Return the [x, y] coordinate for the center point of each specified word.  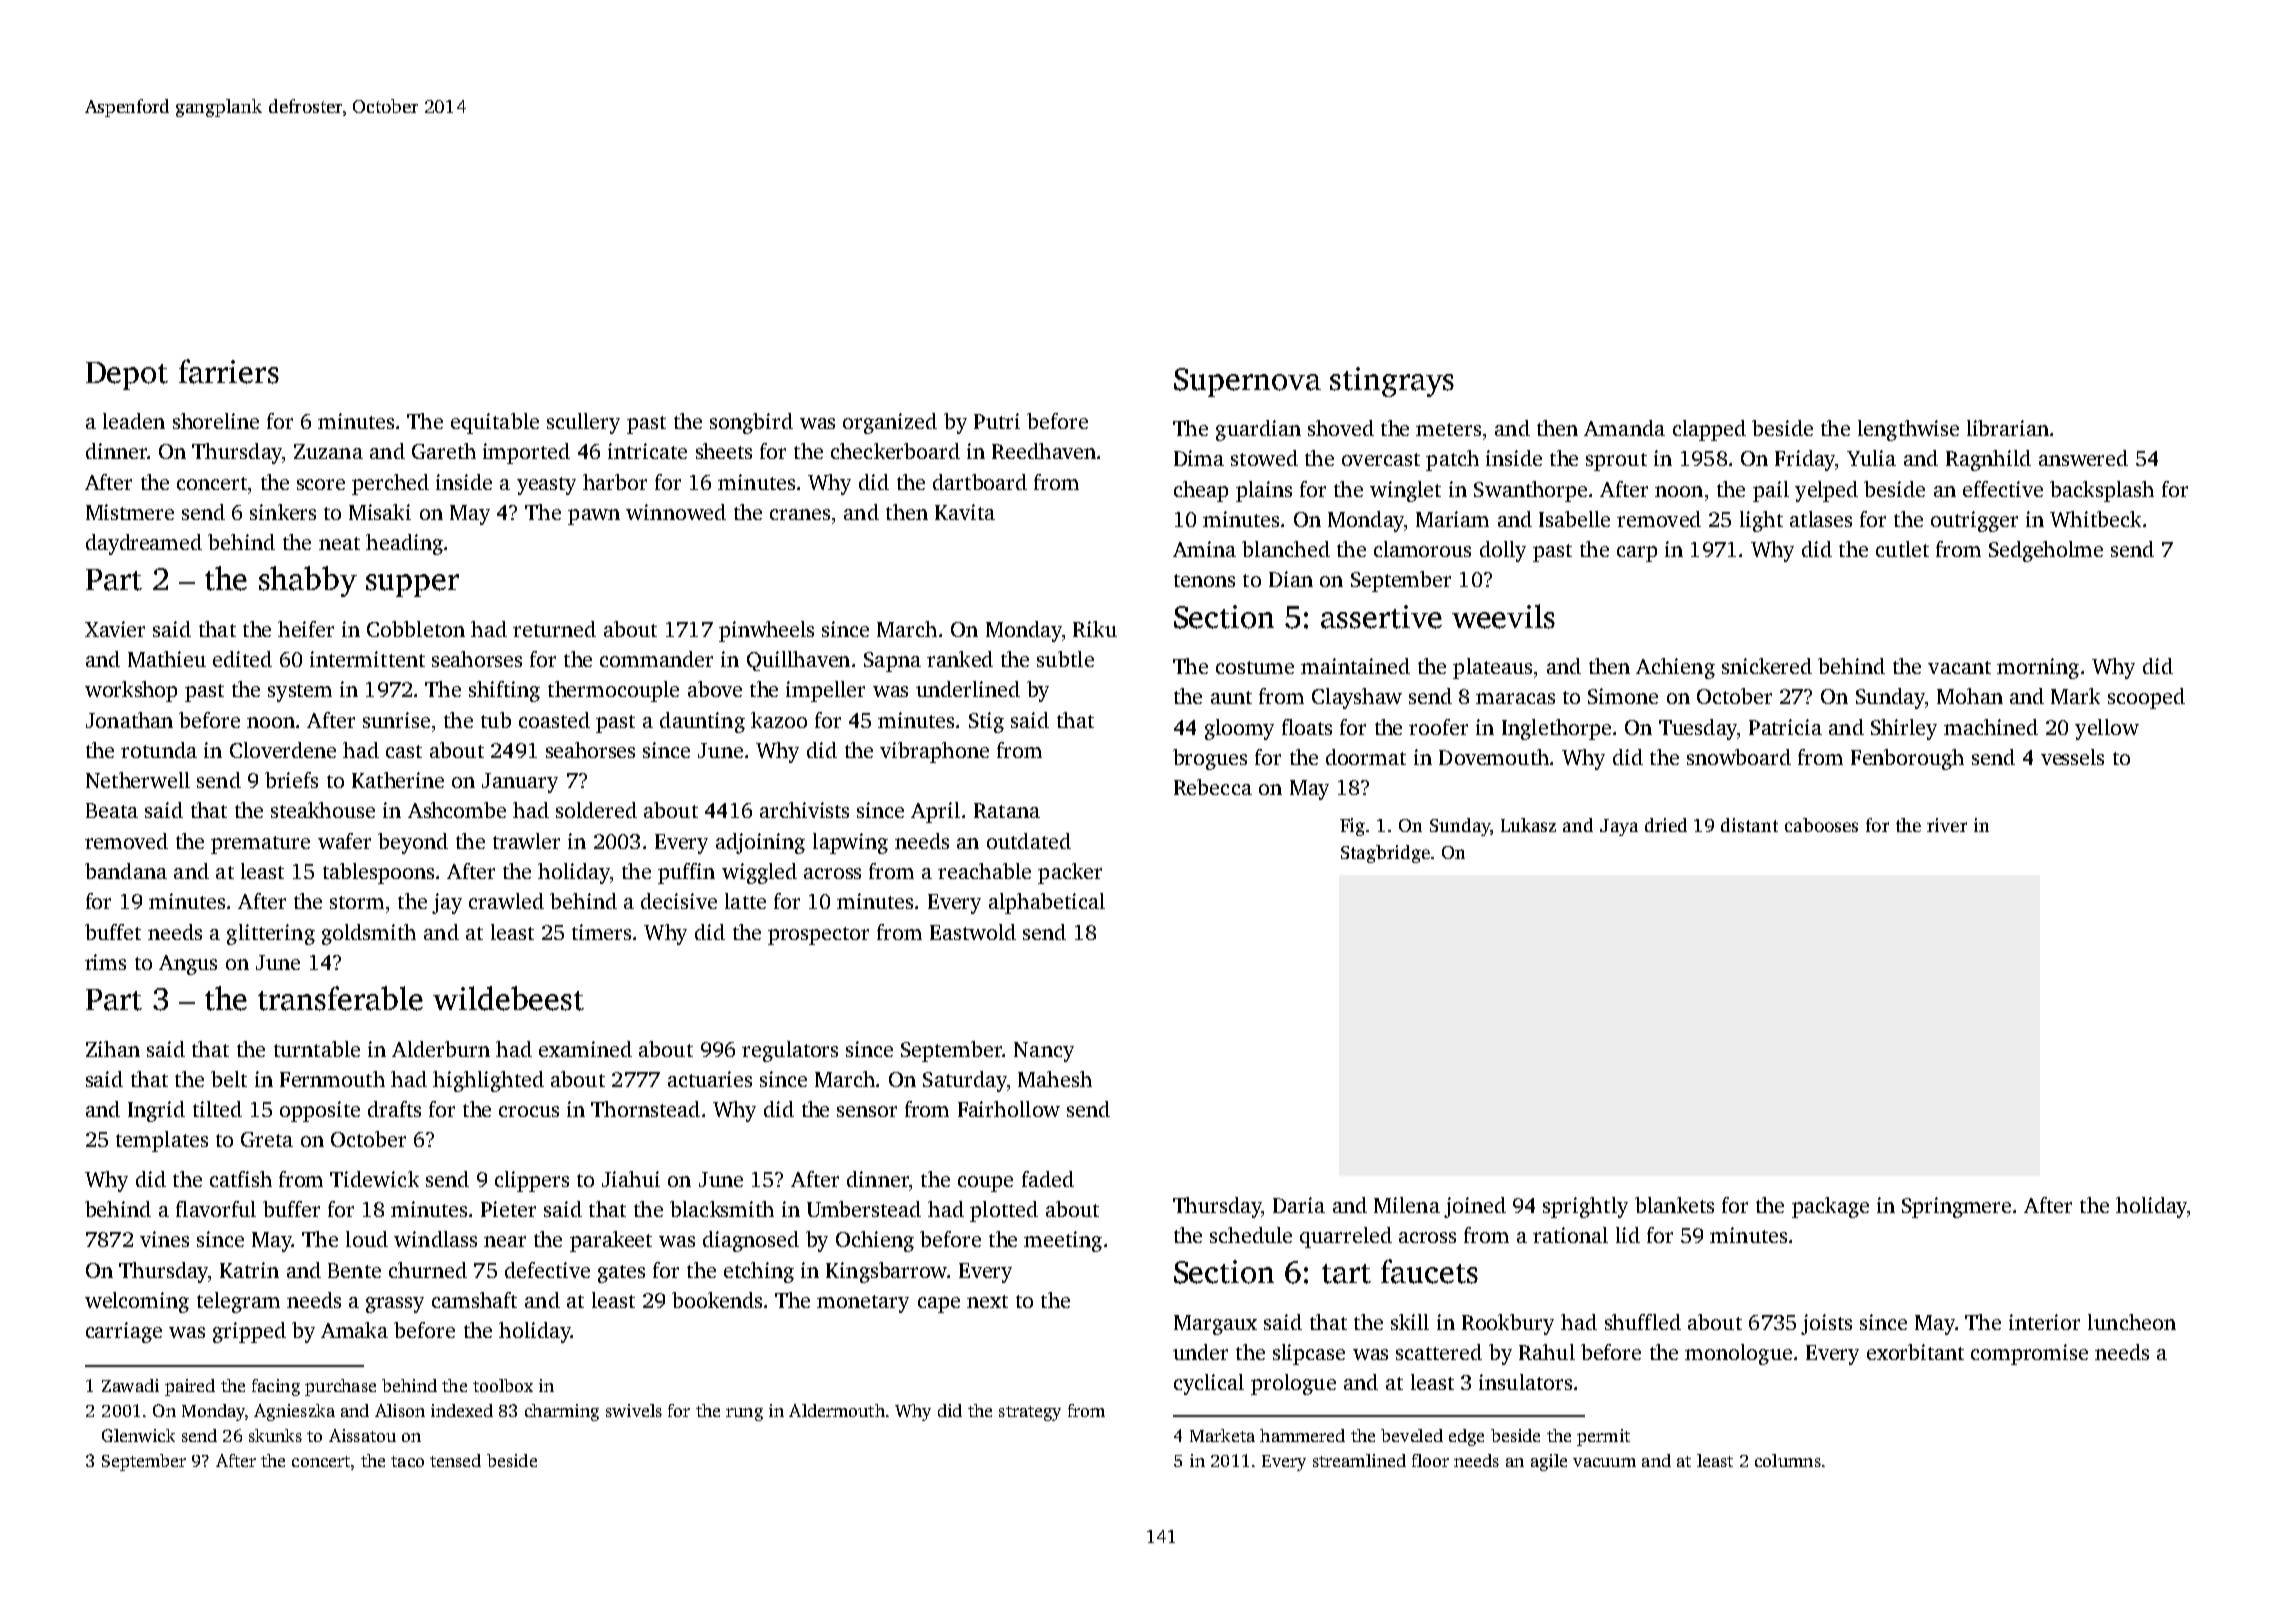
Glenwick [138, 1435]
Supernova [1247, 382]
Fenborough [1907, 759]
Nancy [1044, 1052]
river [1947, 825]
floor [1430, 1460]
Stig [986, 722]
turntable [317, 1049]
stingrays [1392, 382]
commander [656, 659]
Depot [127, 376]
